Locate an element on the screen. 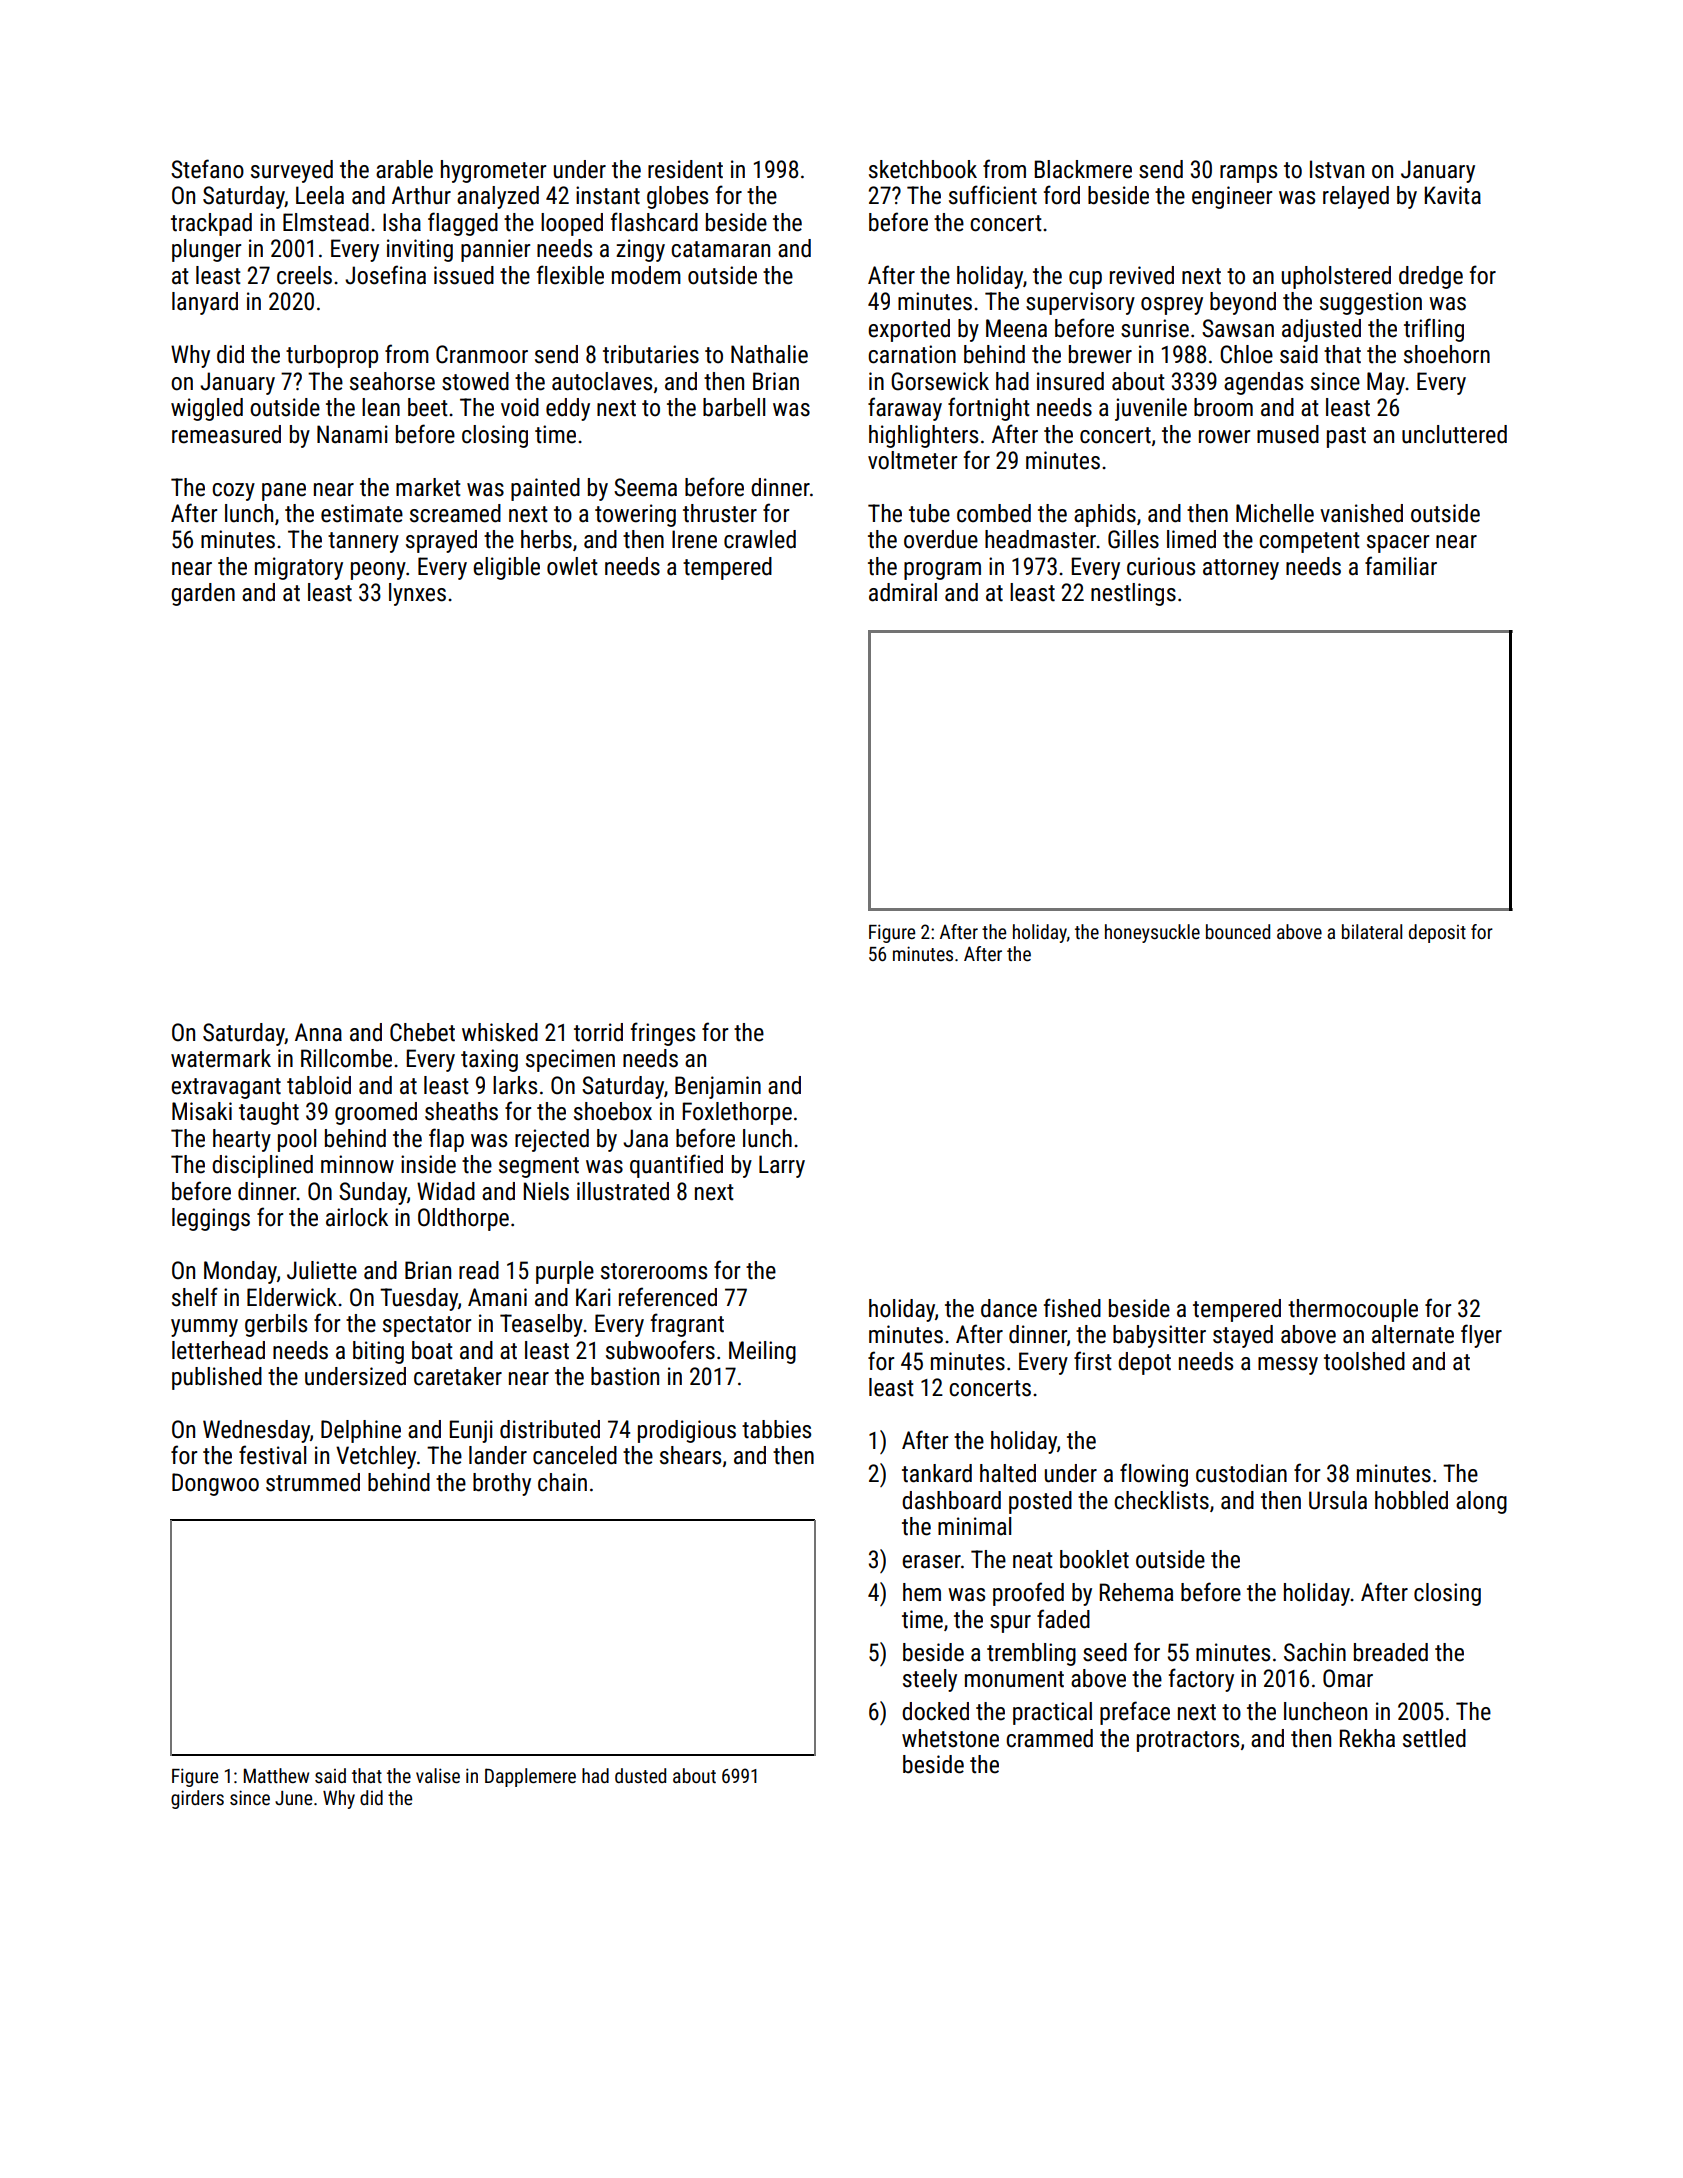  surveyed is located at coordinates (292, 171).
